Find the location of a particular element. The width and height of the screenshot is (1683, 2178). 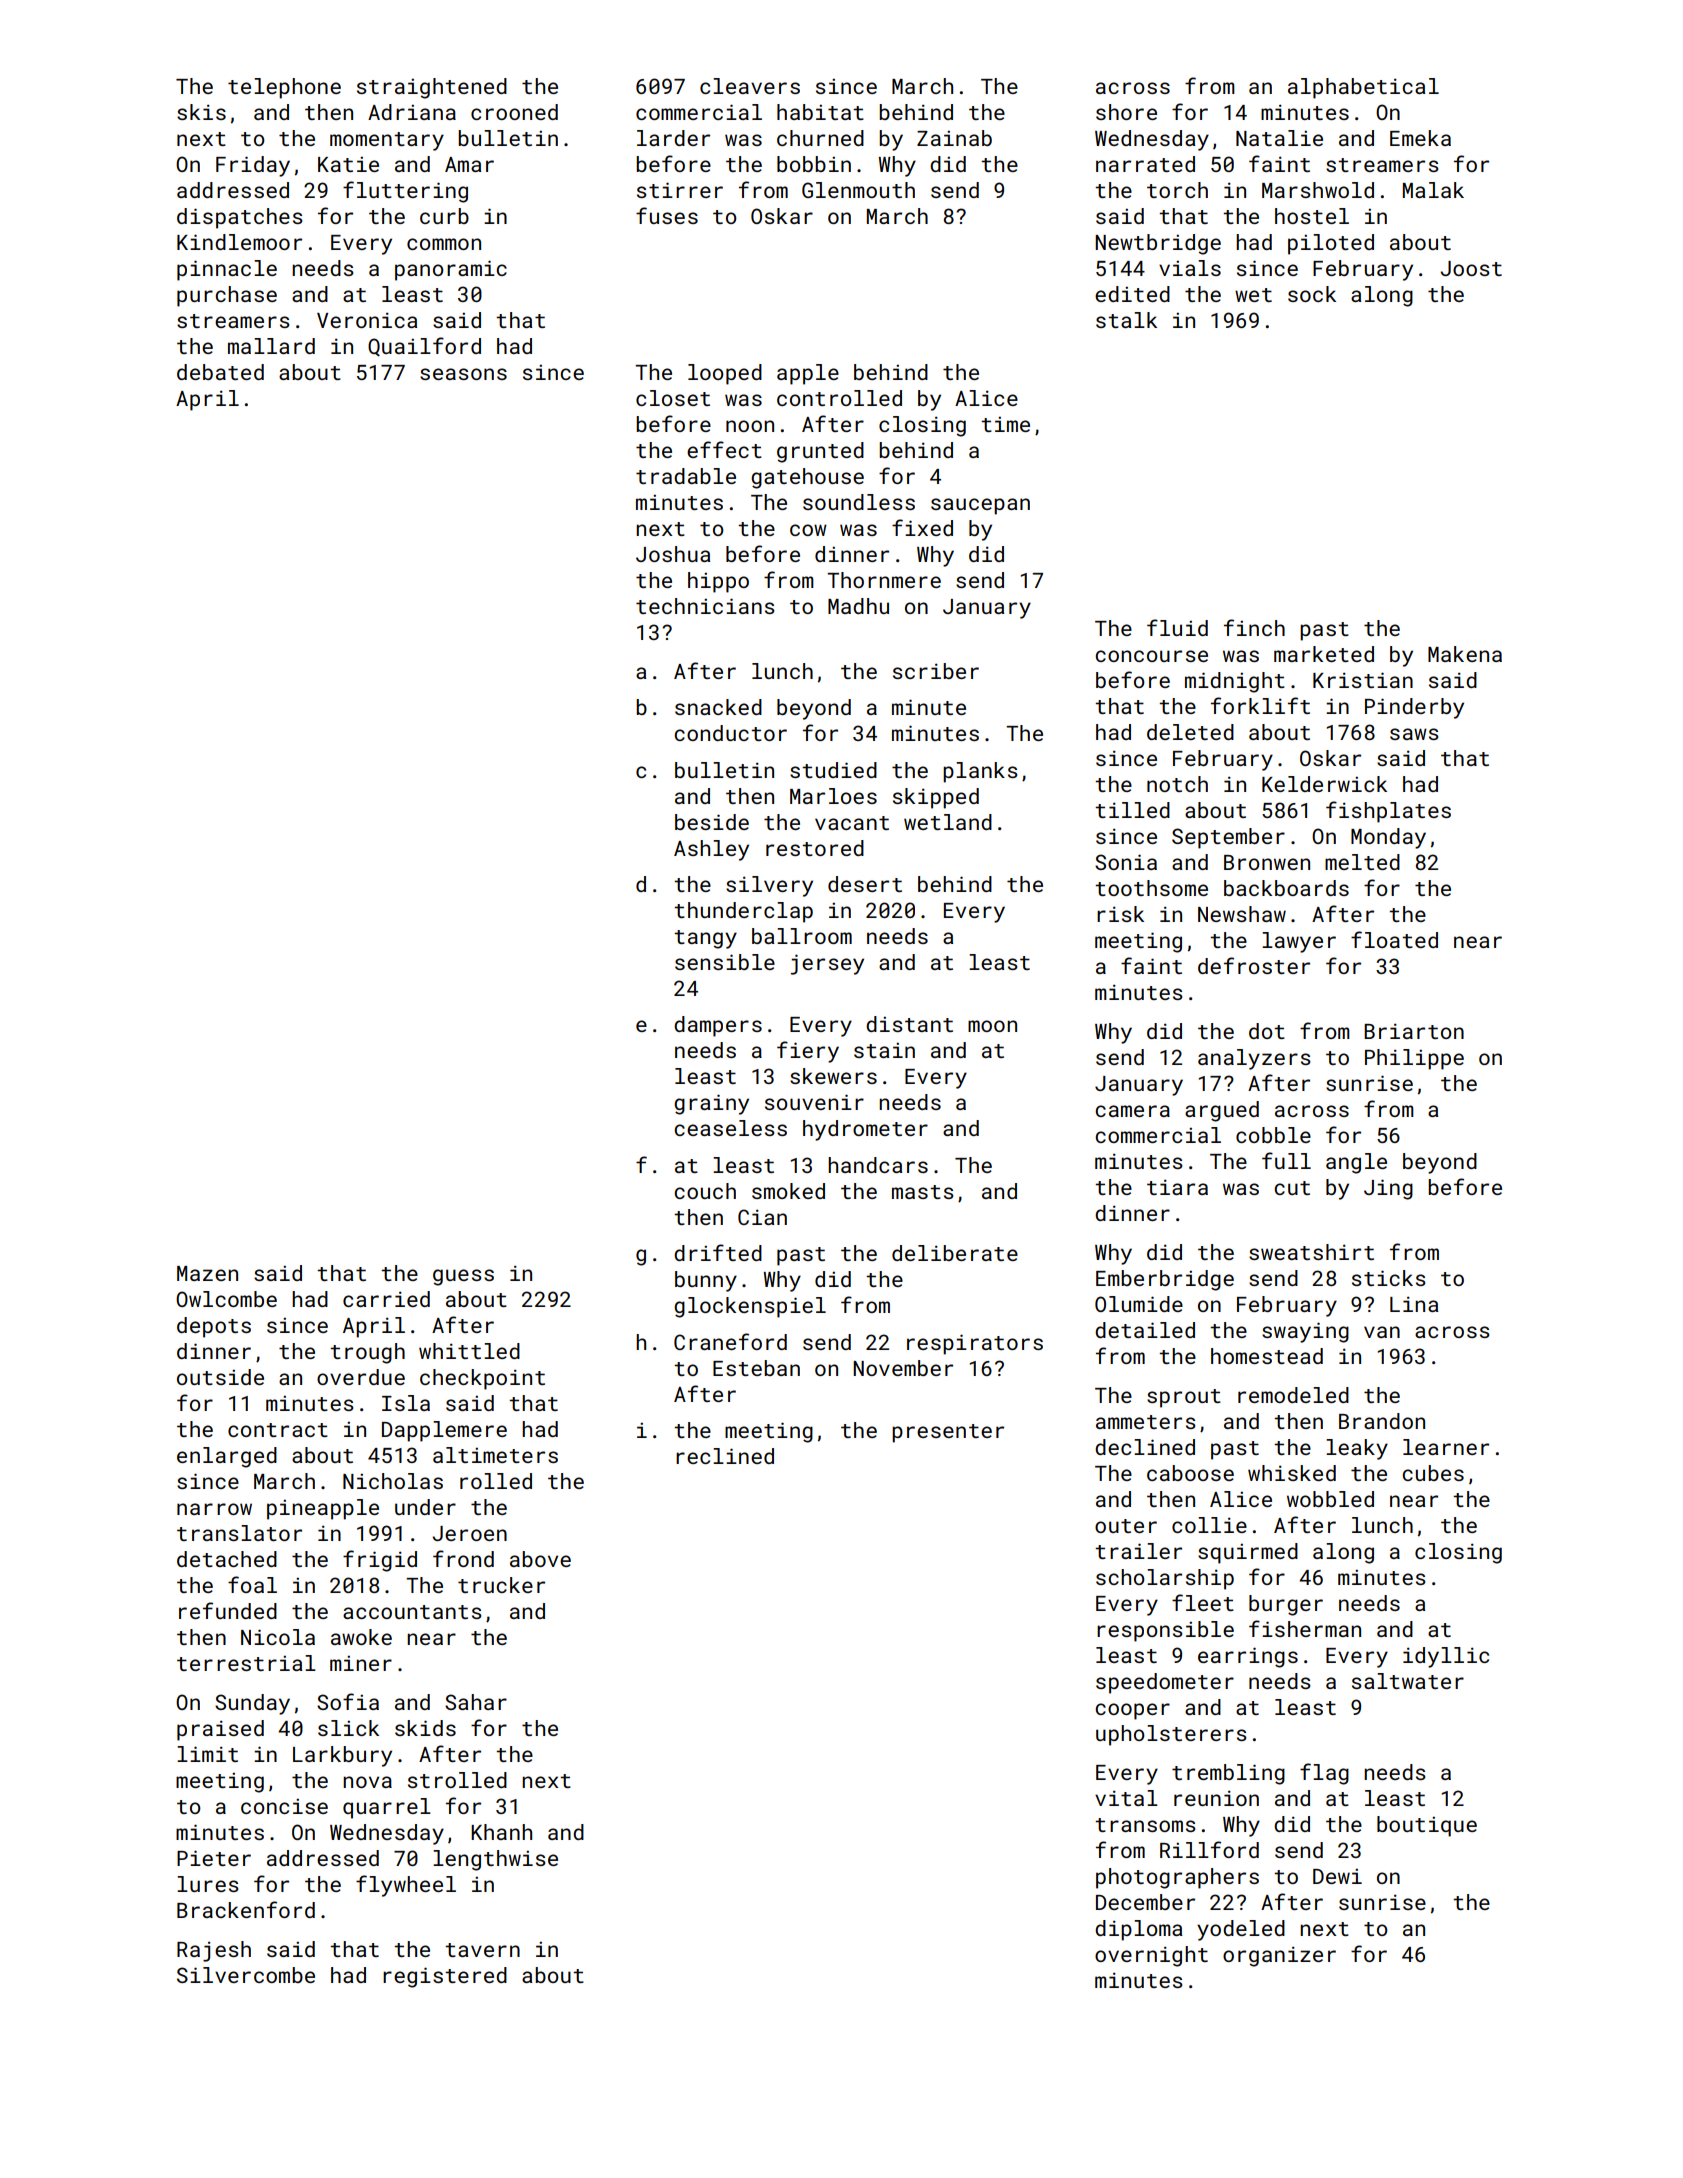

Kristian is located at coordinates (1363, 680).
